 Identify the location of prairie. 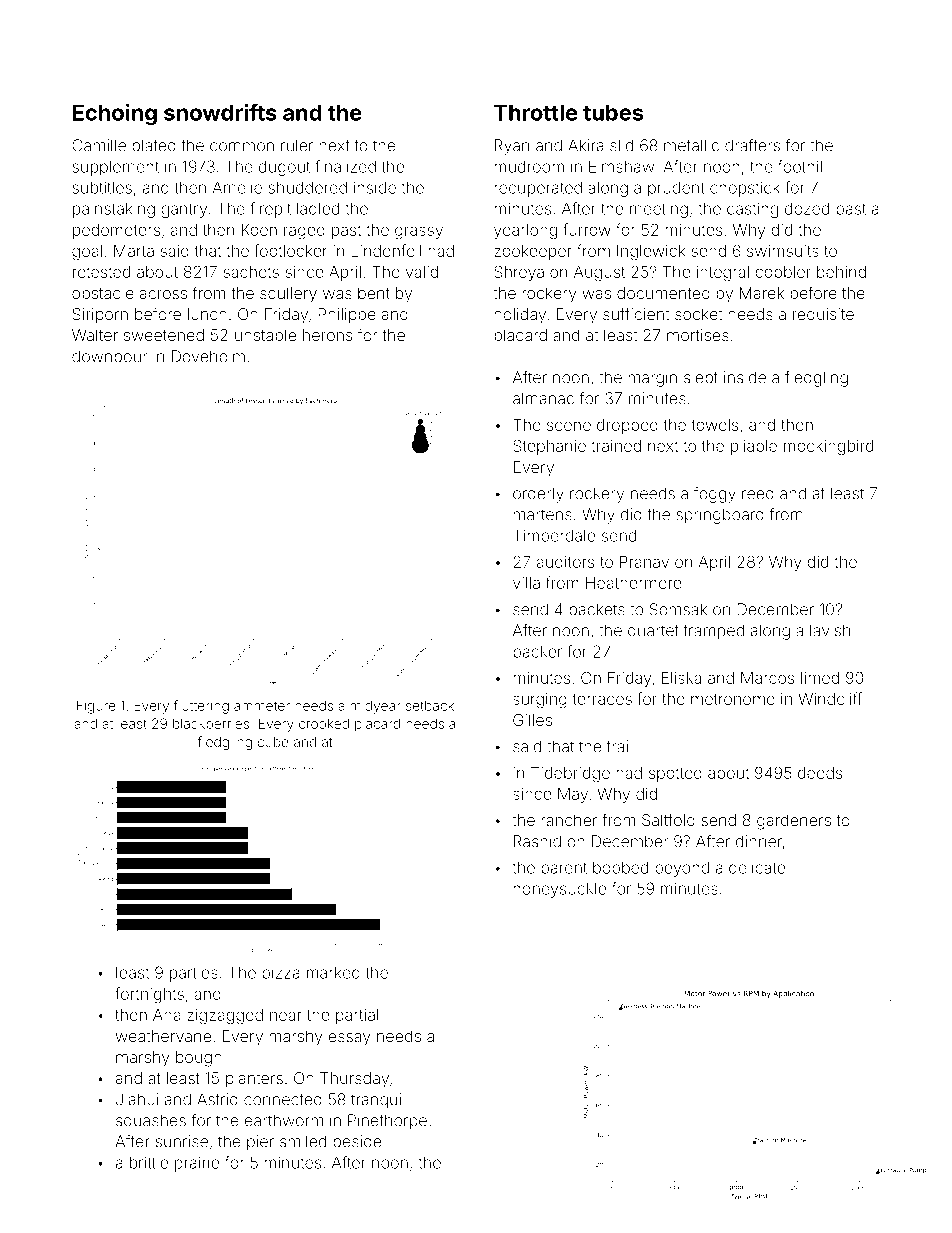
(197, 1164).
